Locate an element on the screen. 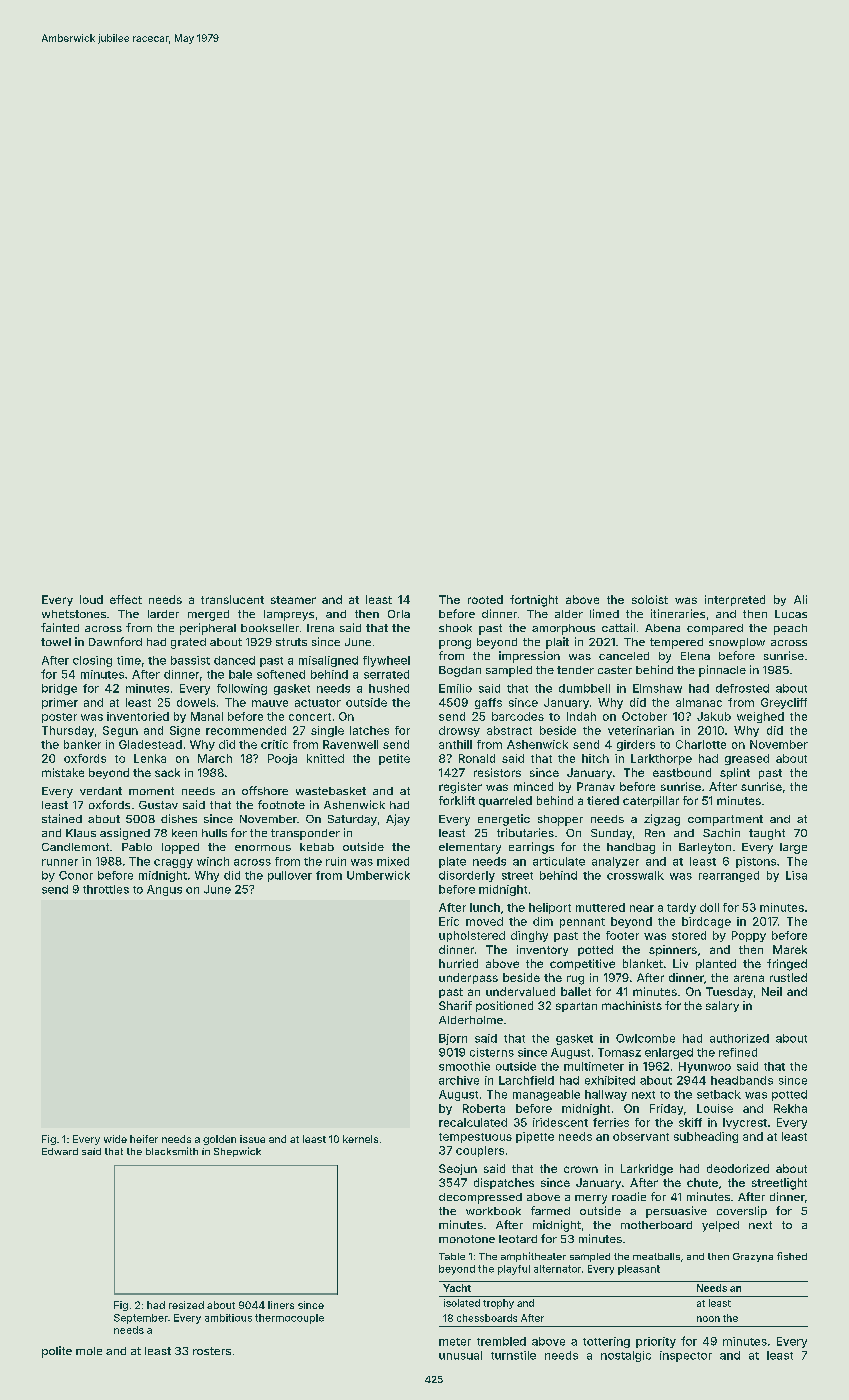 The height and width of the screenshot is (1400, 849). Angus is located at coordinates (164, 890).
